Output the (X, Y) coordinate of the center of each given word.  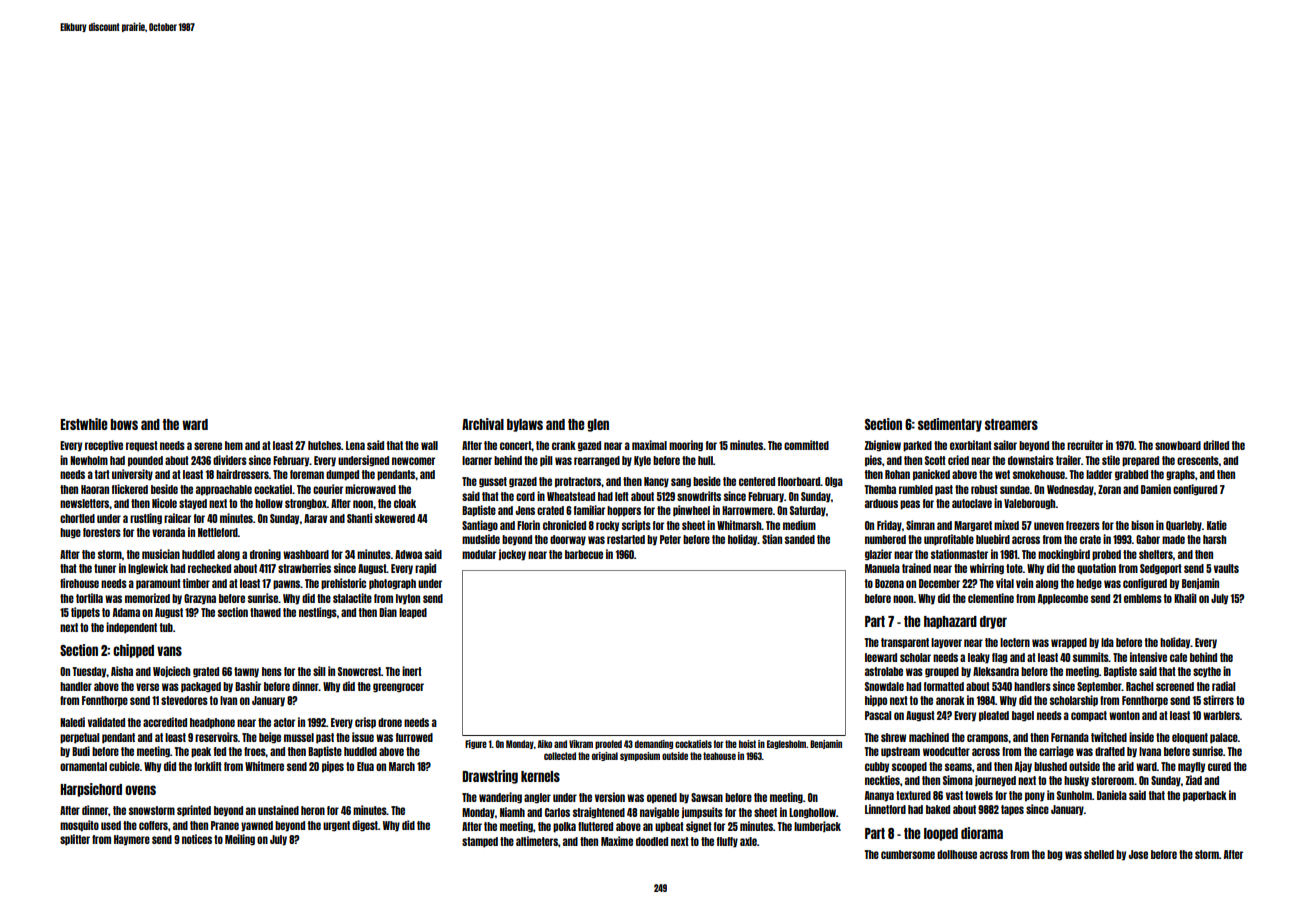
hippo (876, 701)
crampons (987, 739)
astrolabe (884, 671)
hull (705, 460)
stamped (480, 842)
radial (1223, 686)
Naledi (72, 722)
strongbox (306, 504)
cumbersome (908, 854)
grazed (523, 482)
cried (958, 460)
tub (166, 627)
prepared (1140, 461)
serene (208, 446)
